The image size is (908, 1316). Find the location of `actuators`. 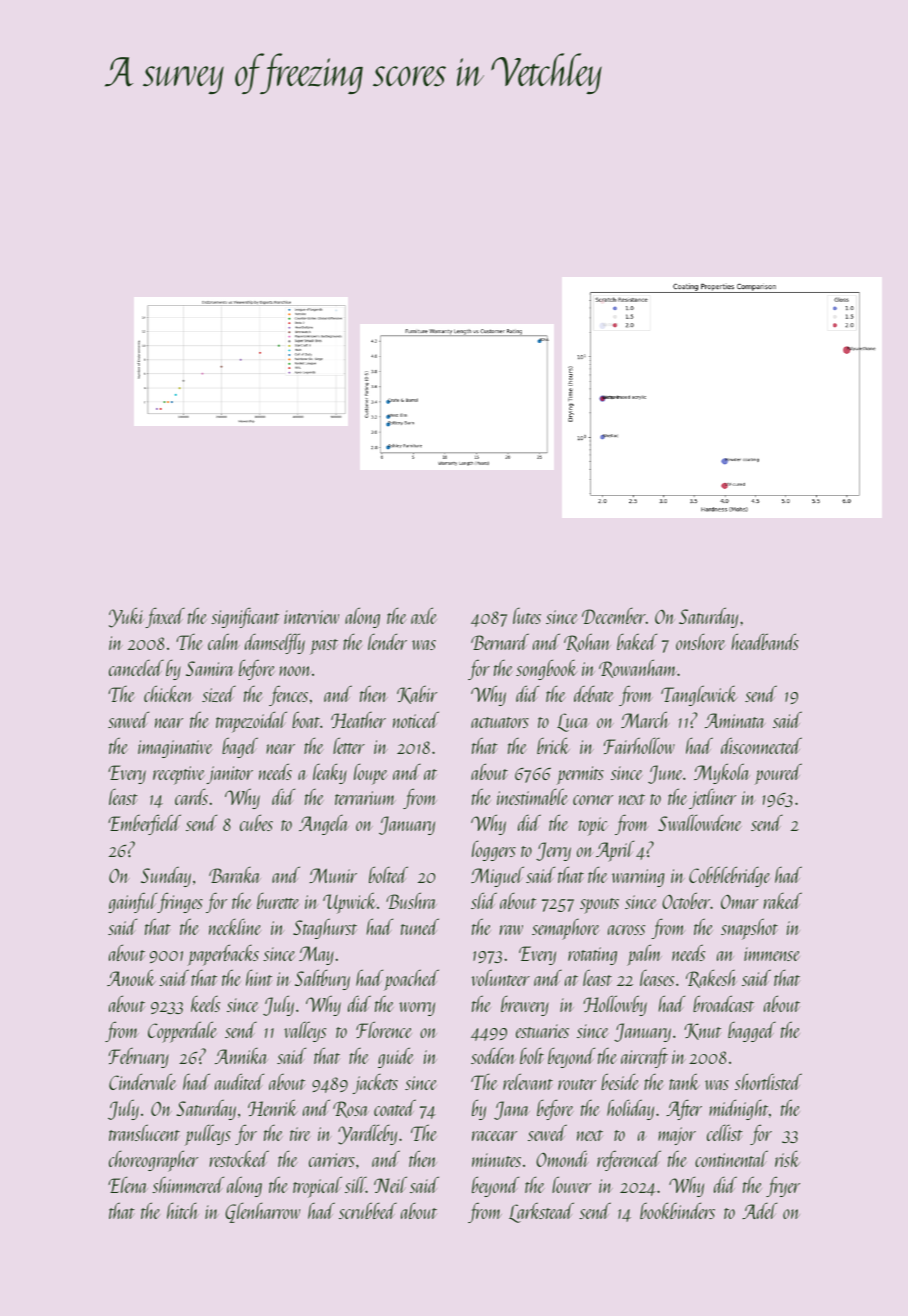

actuators is located at coordinates (500, 722).
